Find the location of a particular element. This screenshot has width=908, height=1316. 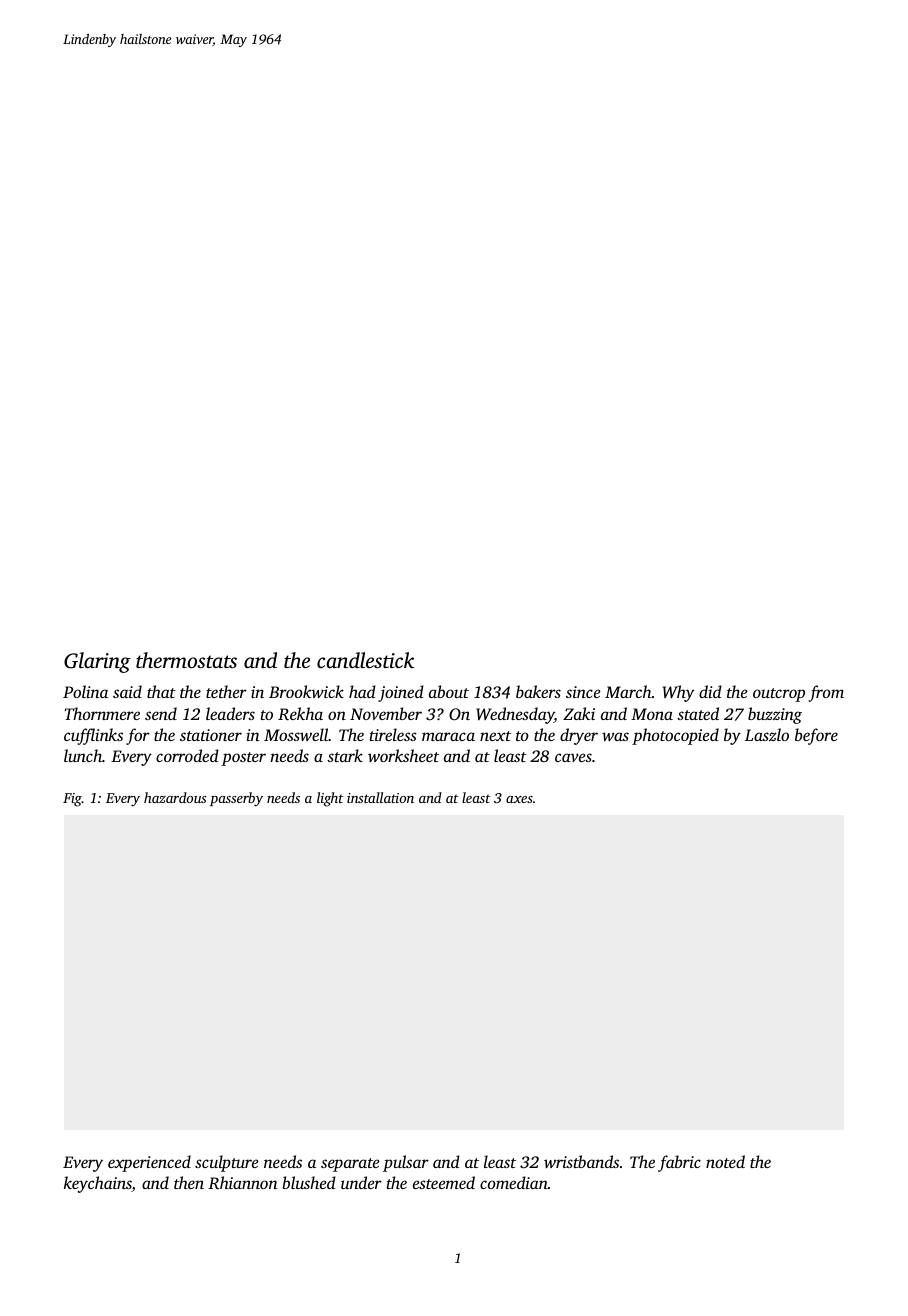

esteemed is located at coordinates (444, 1182).
